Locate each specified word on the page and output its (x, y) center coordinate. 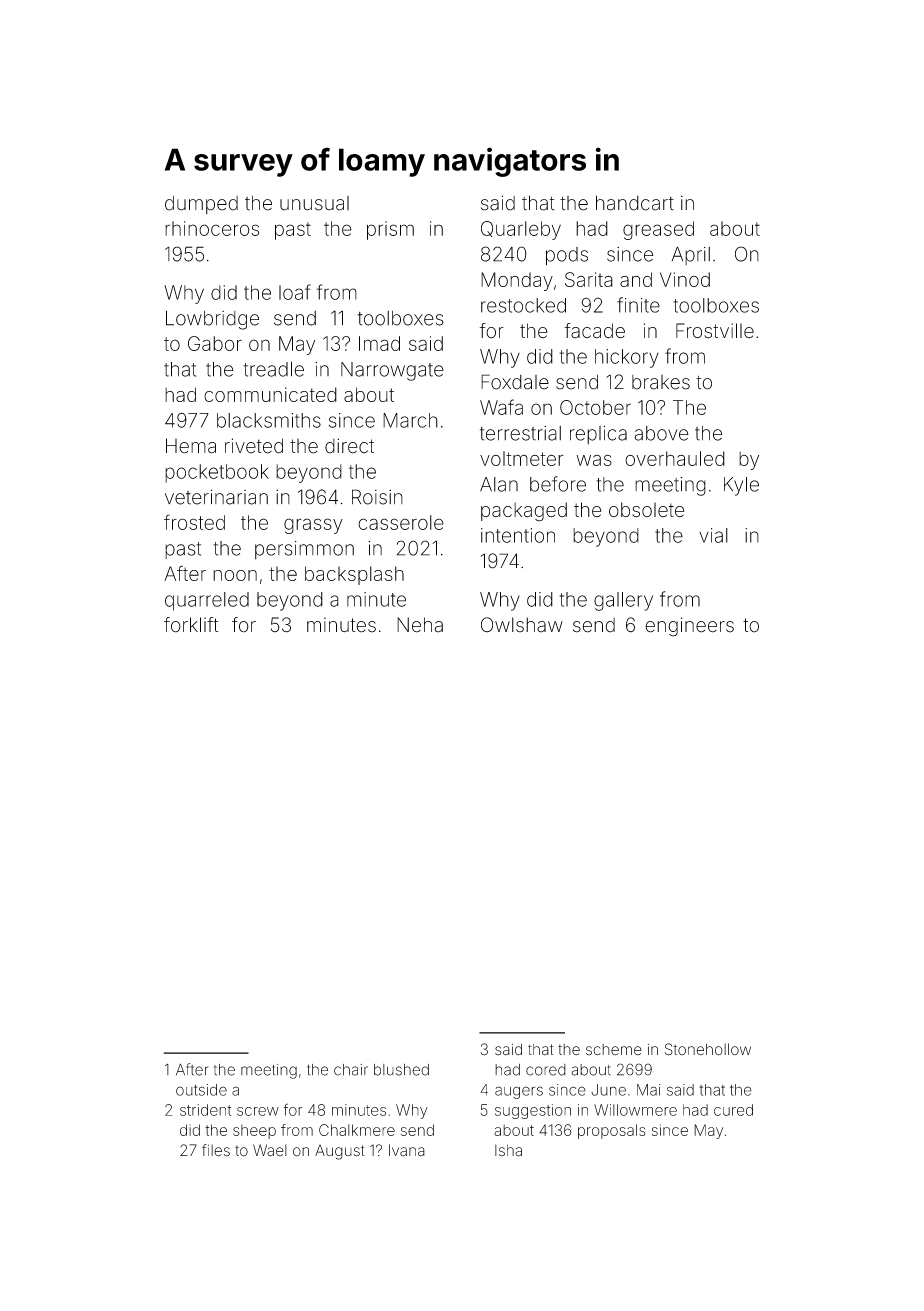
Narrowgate (392, 371)
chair (351, 1070)
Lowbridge (212, 320)
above (661, 433)
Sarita (589, 279)
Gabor (215, 343)
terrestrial (520, 433)
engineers (689, 627)
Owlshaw (522, 625)
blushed (401, 1070)
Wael (270, 1150)
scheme (614, 1050)
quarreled (207, 601)
